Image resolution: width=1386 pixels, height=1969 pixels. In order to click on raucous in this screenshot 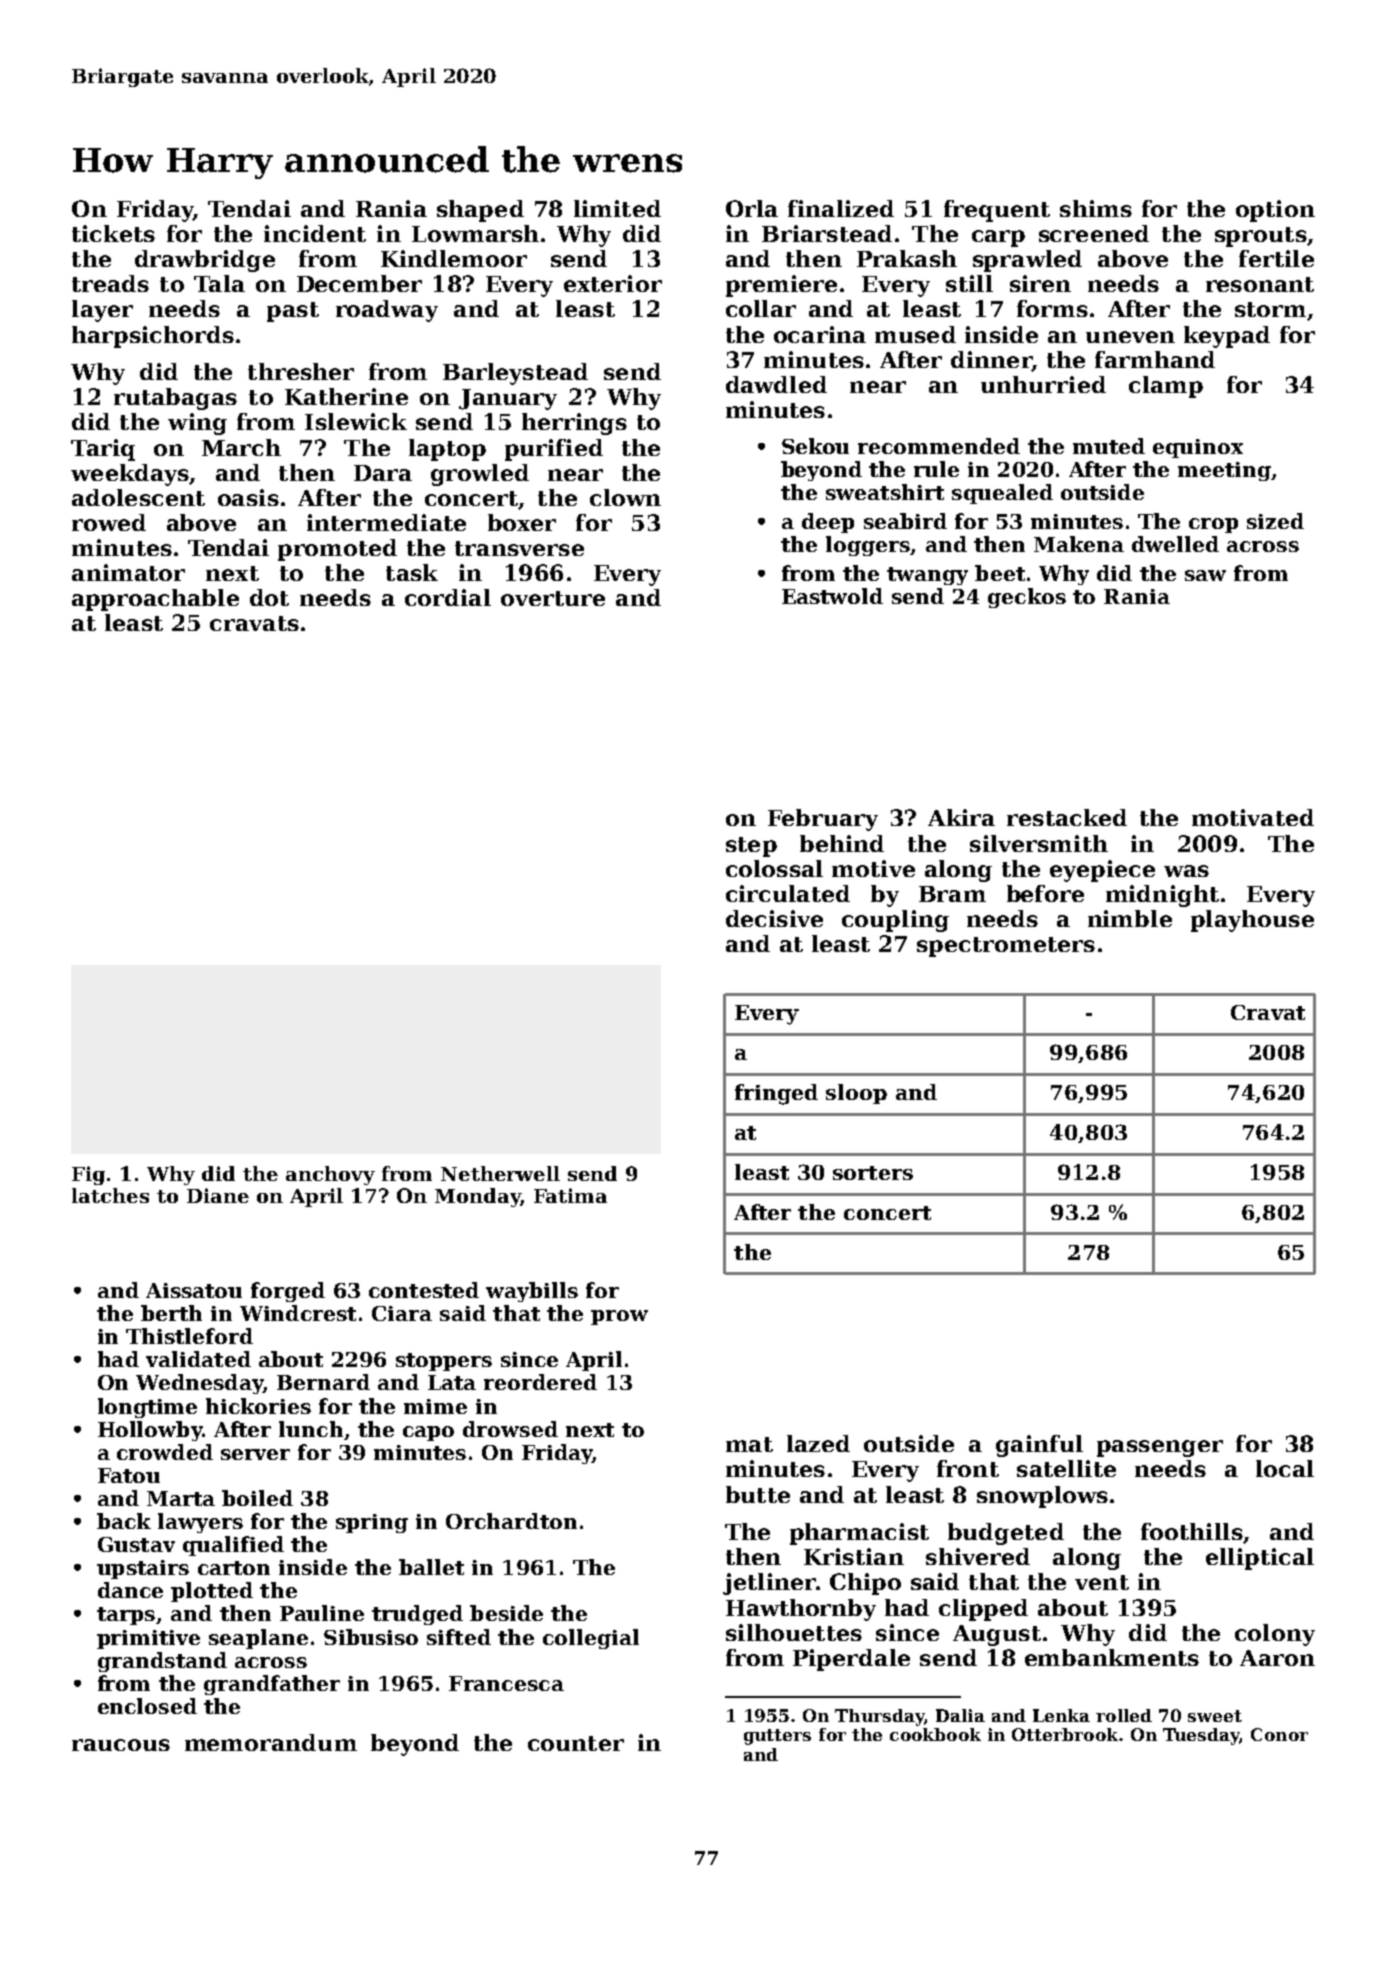, I will do `click(121, 1745)`.
